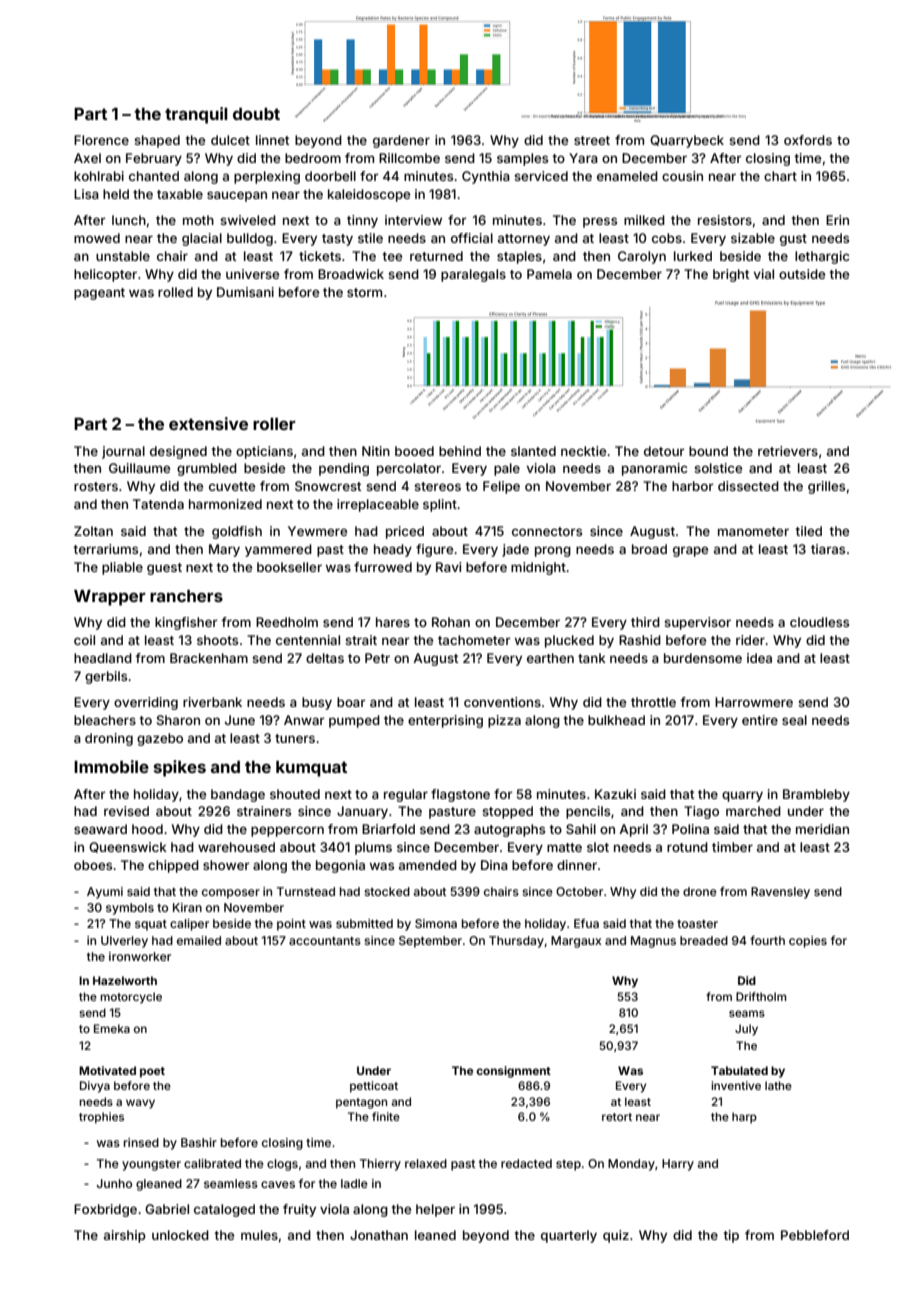 Image resolution: width=924 pixels, height=1308 pixels. I want to click on Tiago, so click(701, 812).
